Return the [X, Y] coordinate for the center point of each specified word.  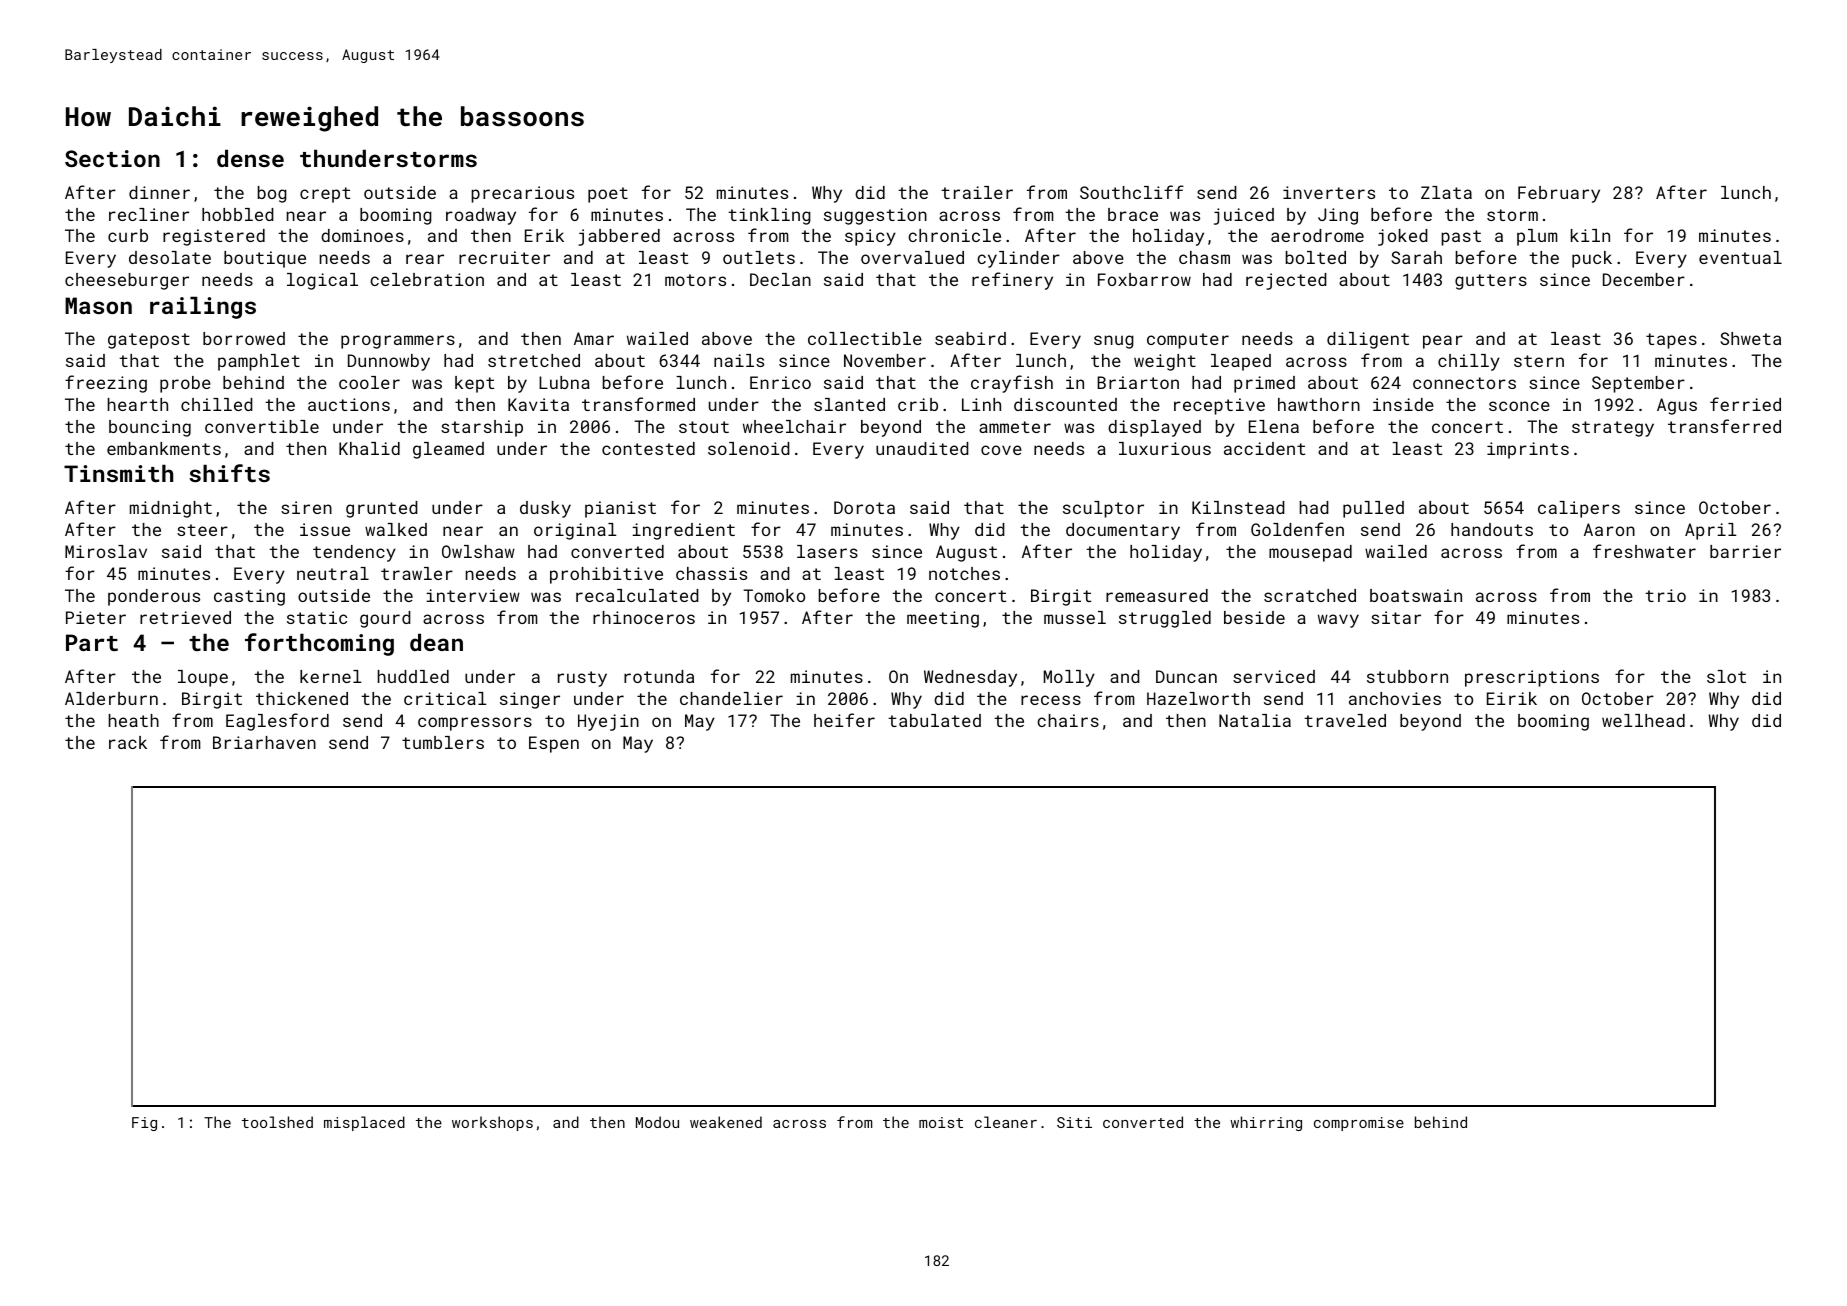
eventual [1740, 257]
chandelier [731, 698]
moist [941, 1122]
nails [739, 360]
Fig [144, 1124]
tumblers [443, 742]
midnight [171, 509]
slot [1726, 676]
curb [128, 235]
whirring [1266, 1123]
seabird [970, 338]
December [1644, 279]
